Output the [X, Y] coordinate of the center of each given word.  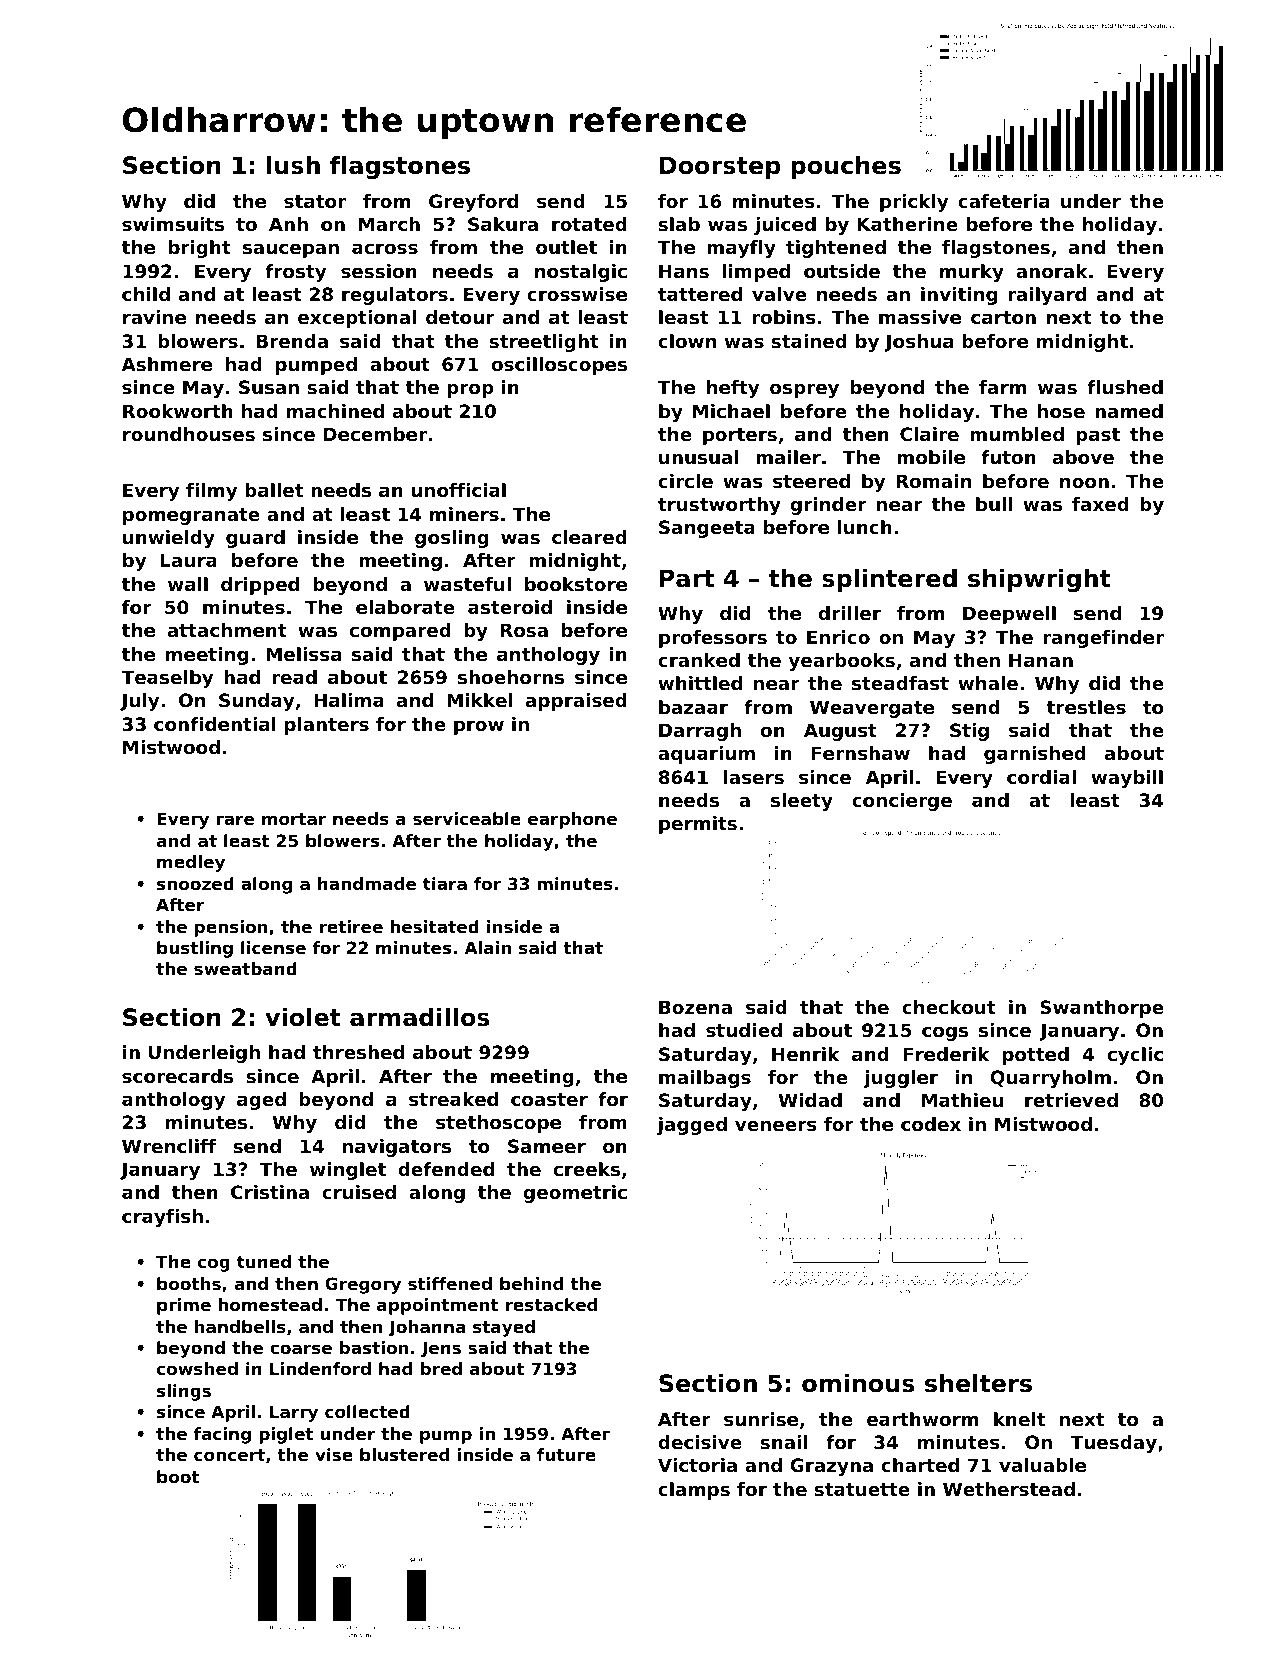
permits [698, 825]
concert [229, 1455]
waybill [1127, 779]
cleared [589, 537]
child [146, 294]
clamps [694, 1491]
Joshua [918, 343]
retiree [351, 926]
